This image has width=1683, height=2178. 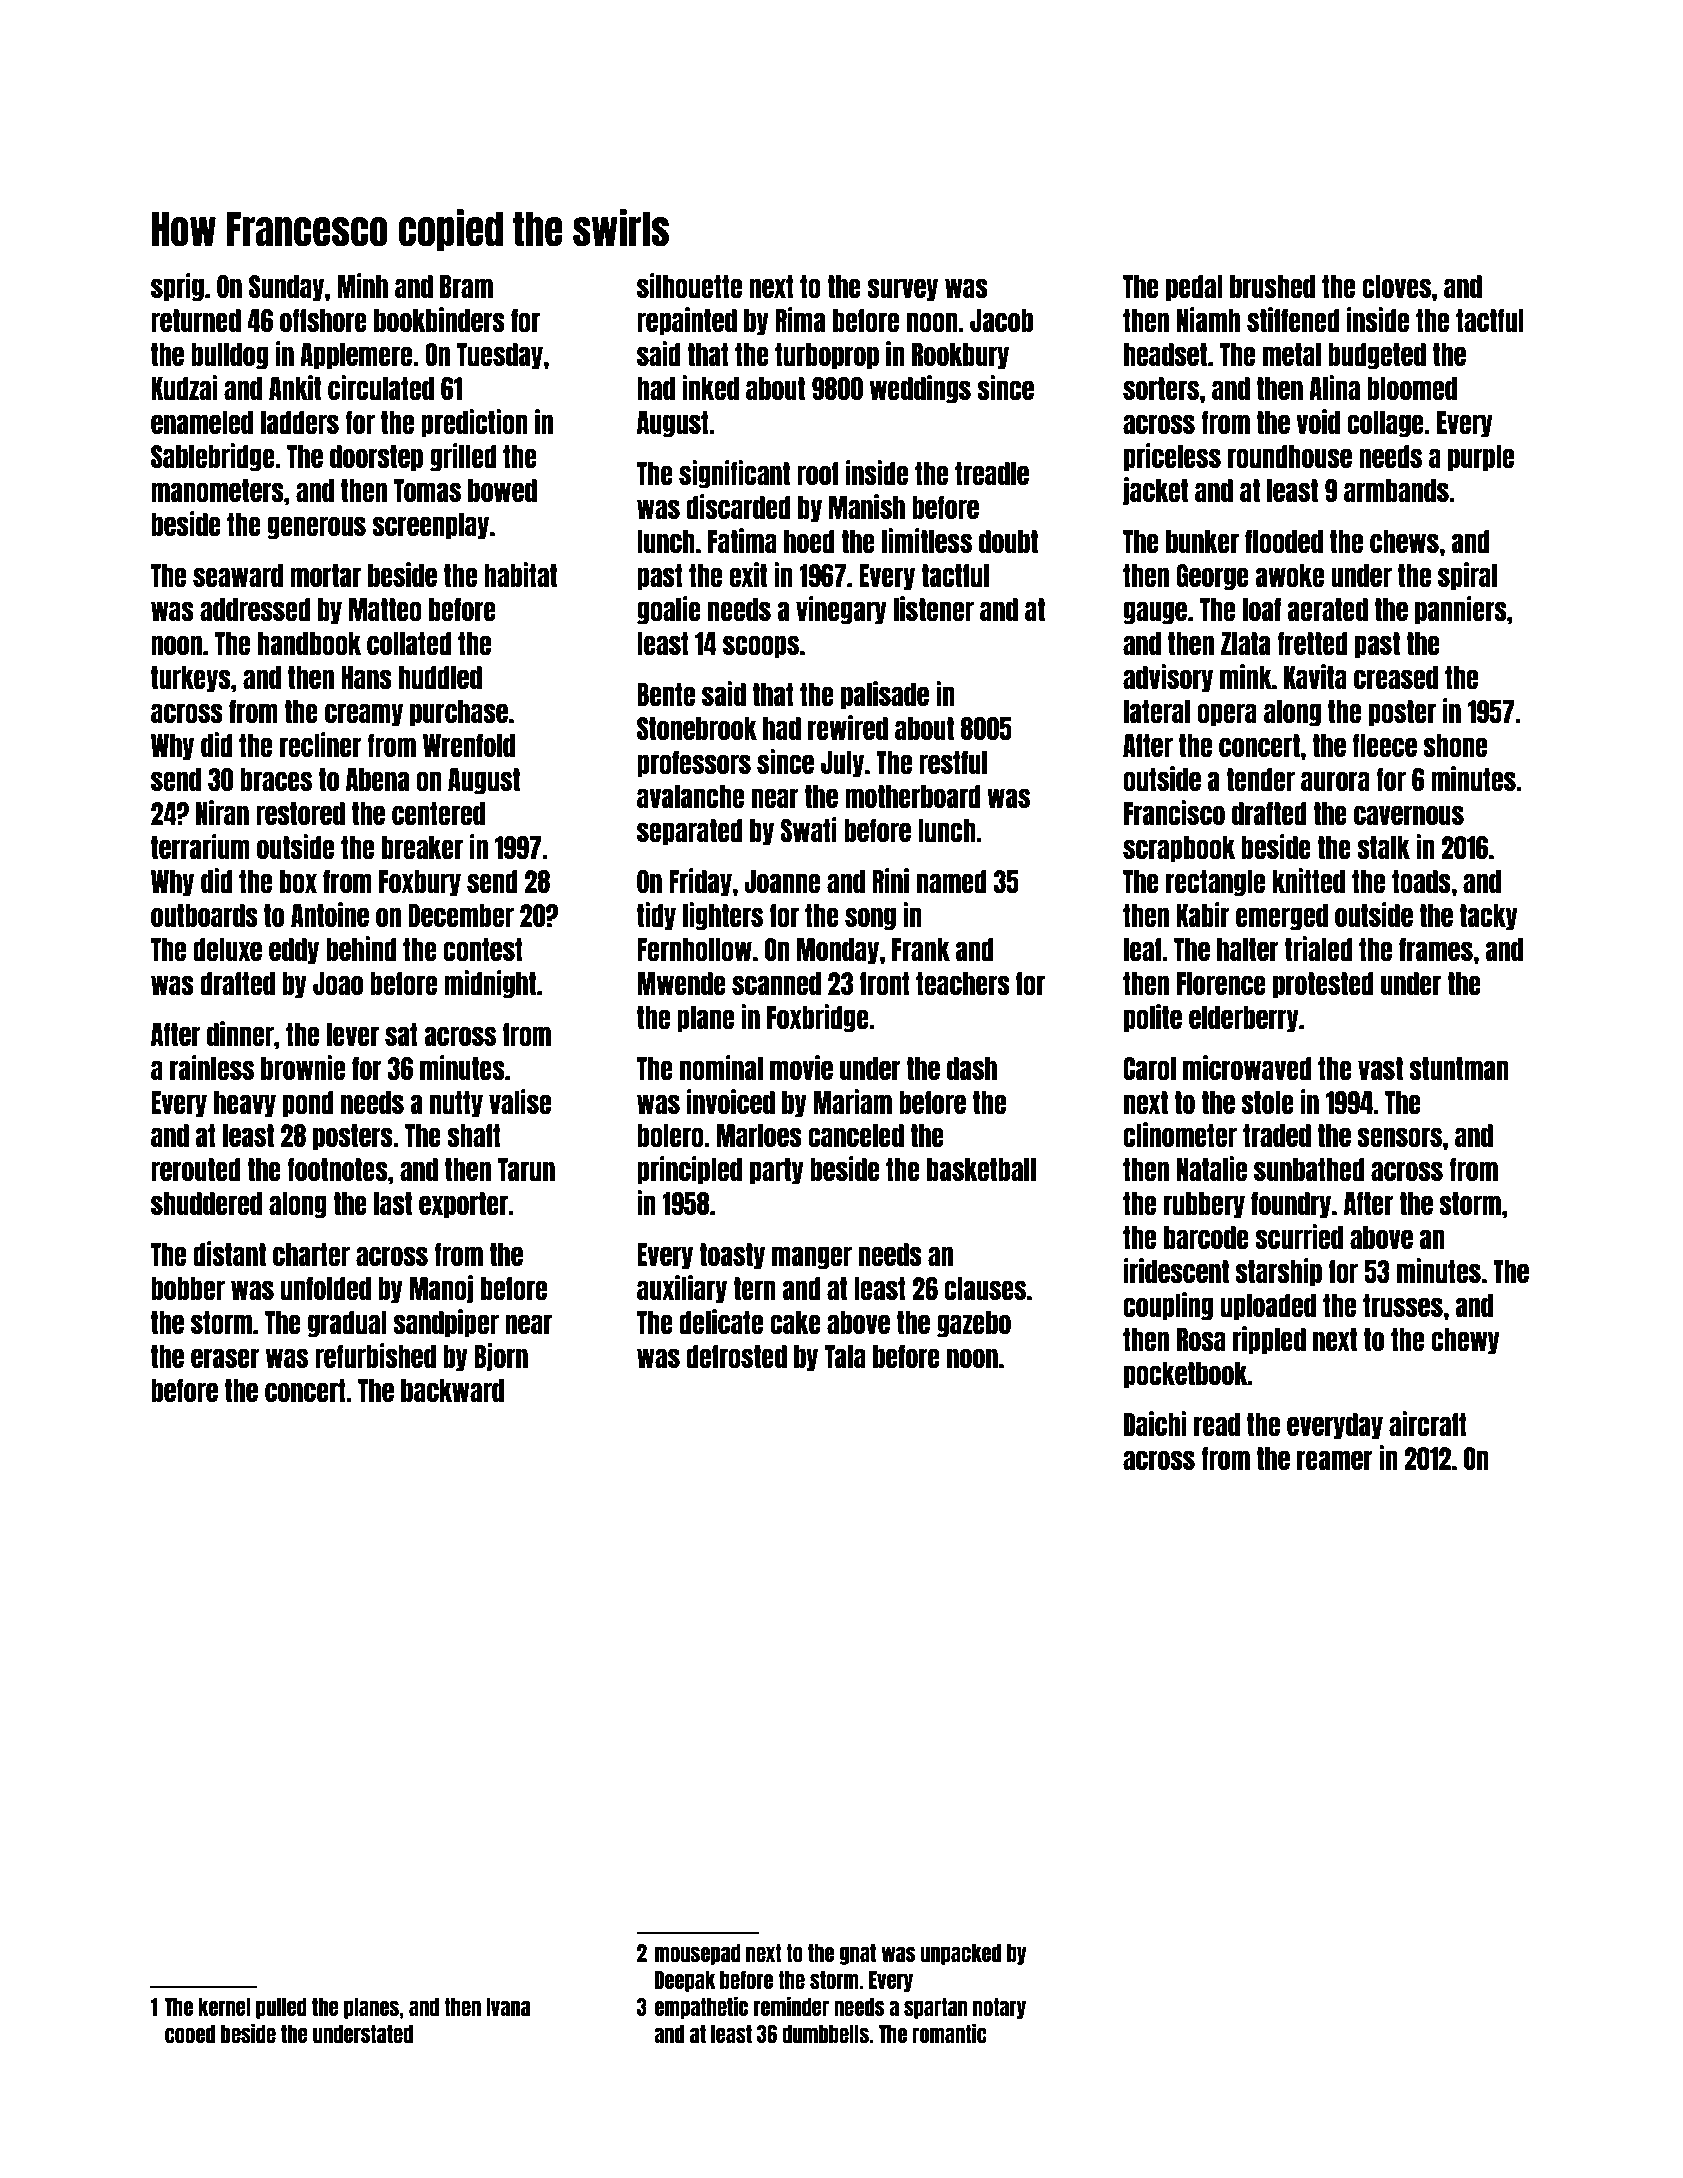 What do you see at coordinates (736, 1356) in the image?
I see `defrosted` at bounding box center [736, 1356].
